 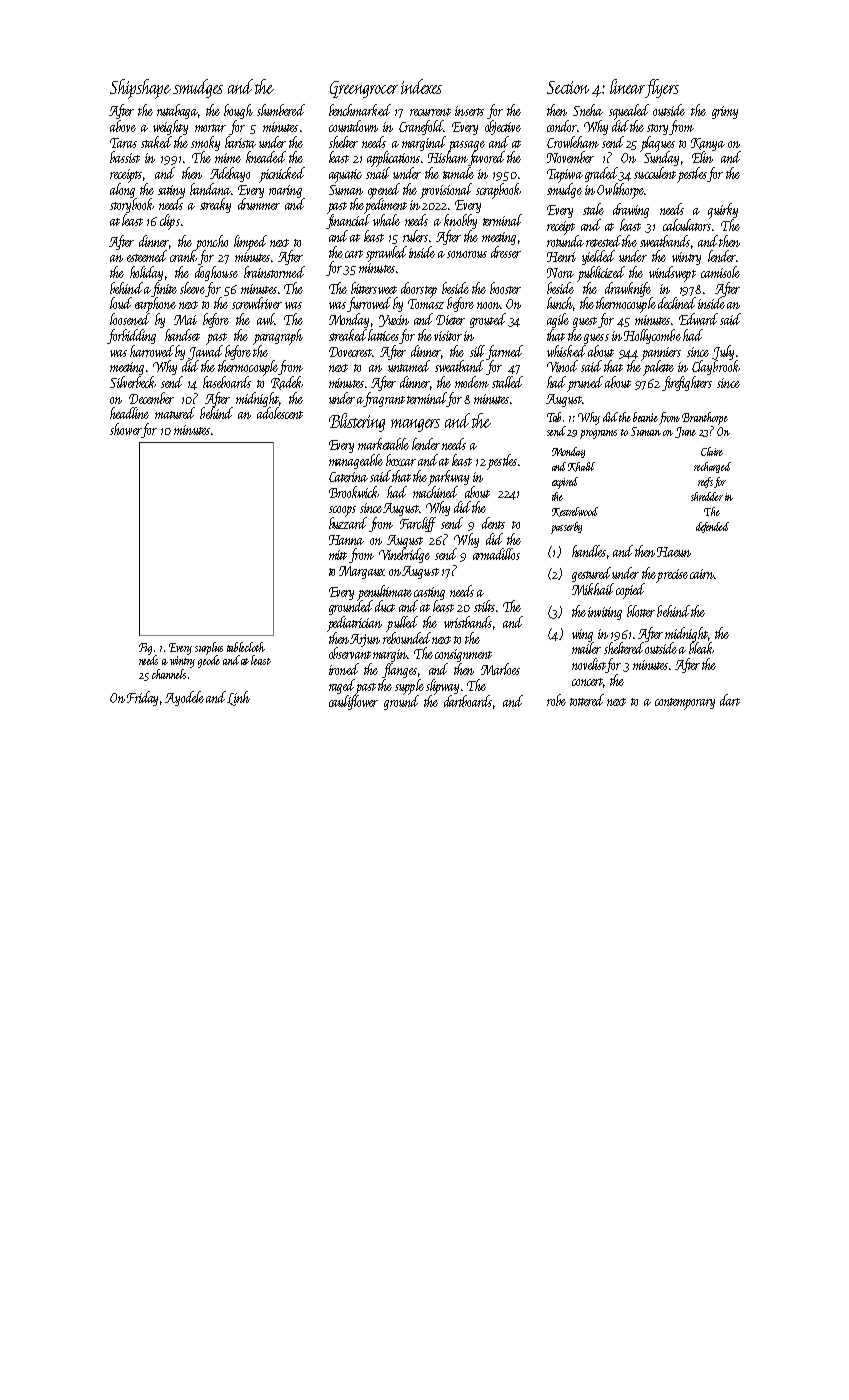 I want to click on Vinebridge, so click(x=404, y=555).
